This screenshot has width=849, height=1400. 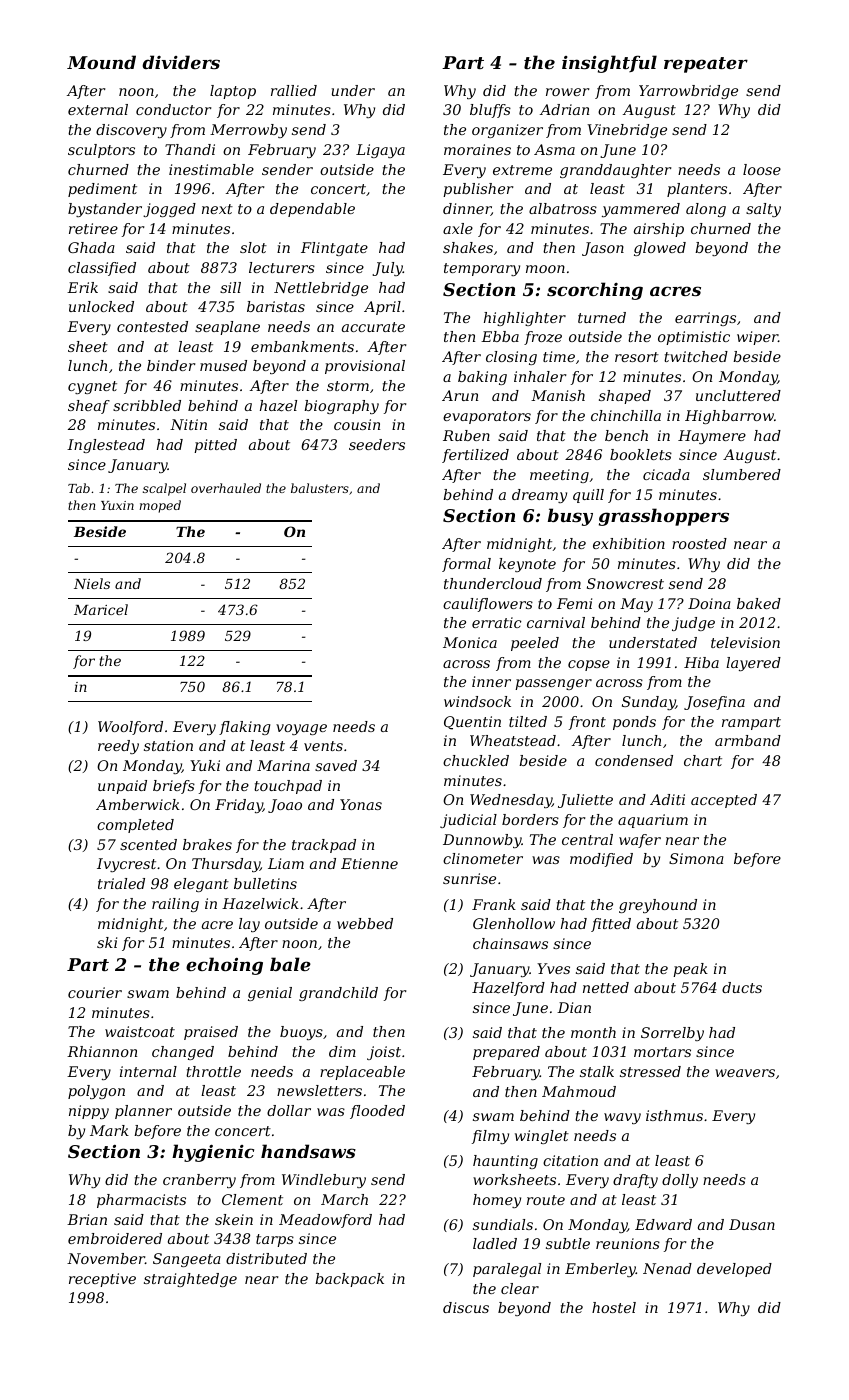 What do you see at coordinates (558, 395) in the screenshot?
I see `Manish` at bounding box center [558, 395].
